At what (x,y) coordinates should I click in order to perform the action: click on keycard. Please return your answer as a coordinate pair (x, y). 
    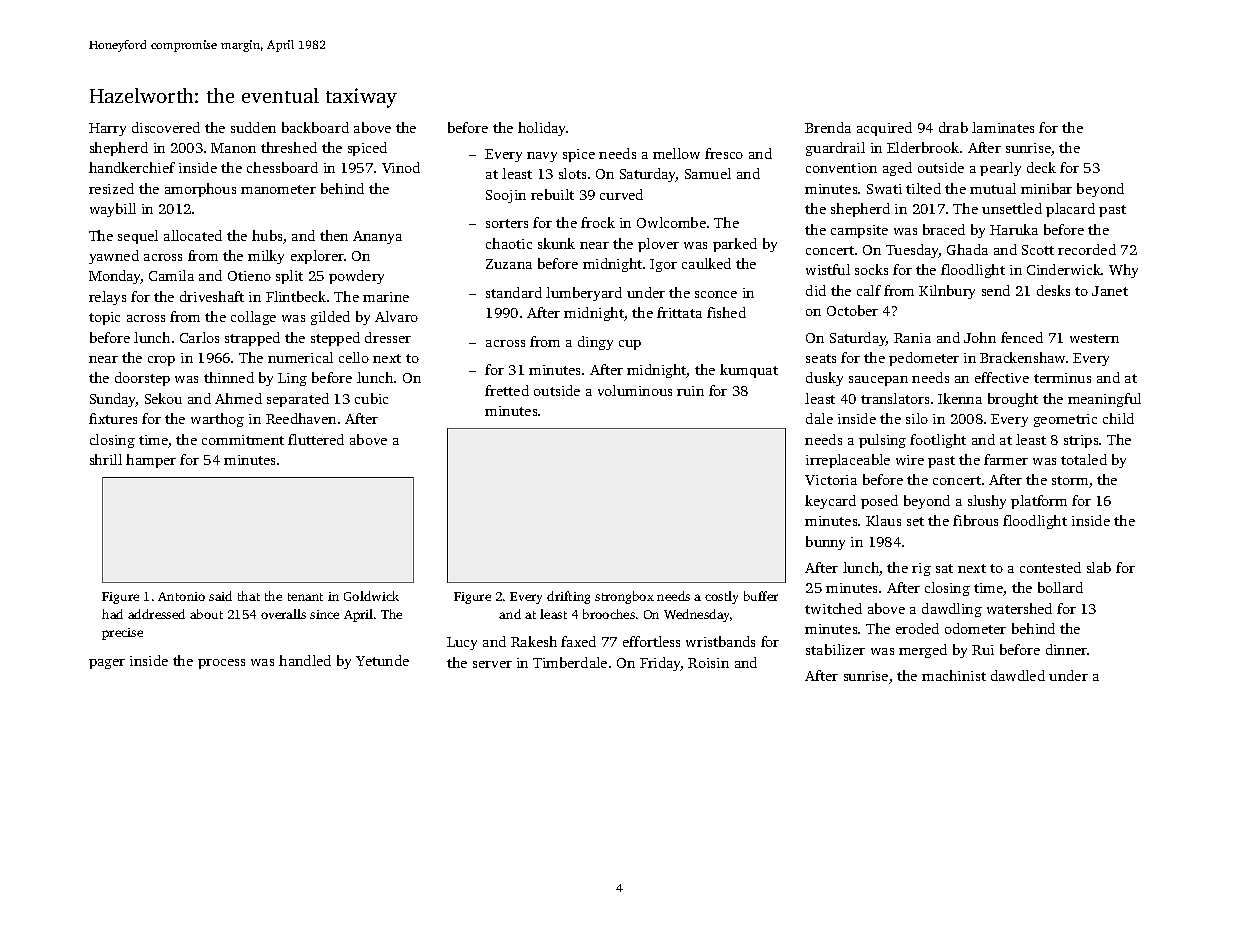
    Looking at the image, I should click on (830, 502).
